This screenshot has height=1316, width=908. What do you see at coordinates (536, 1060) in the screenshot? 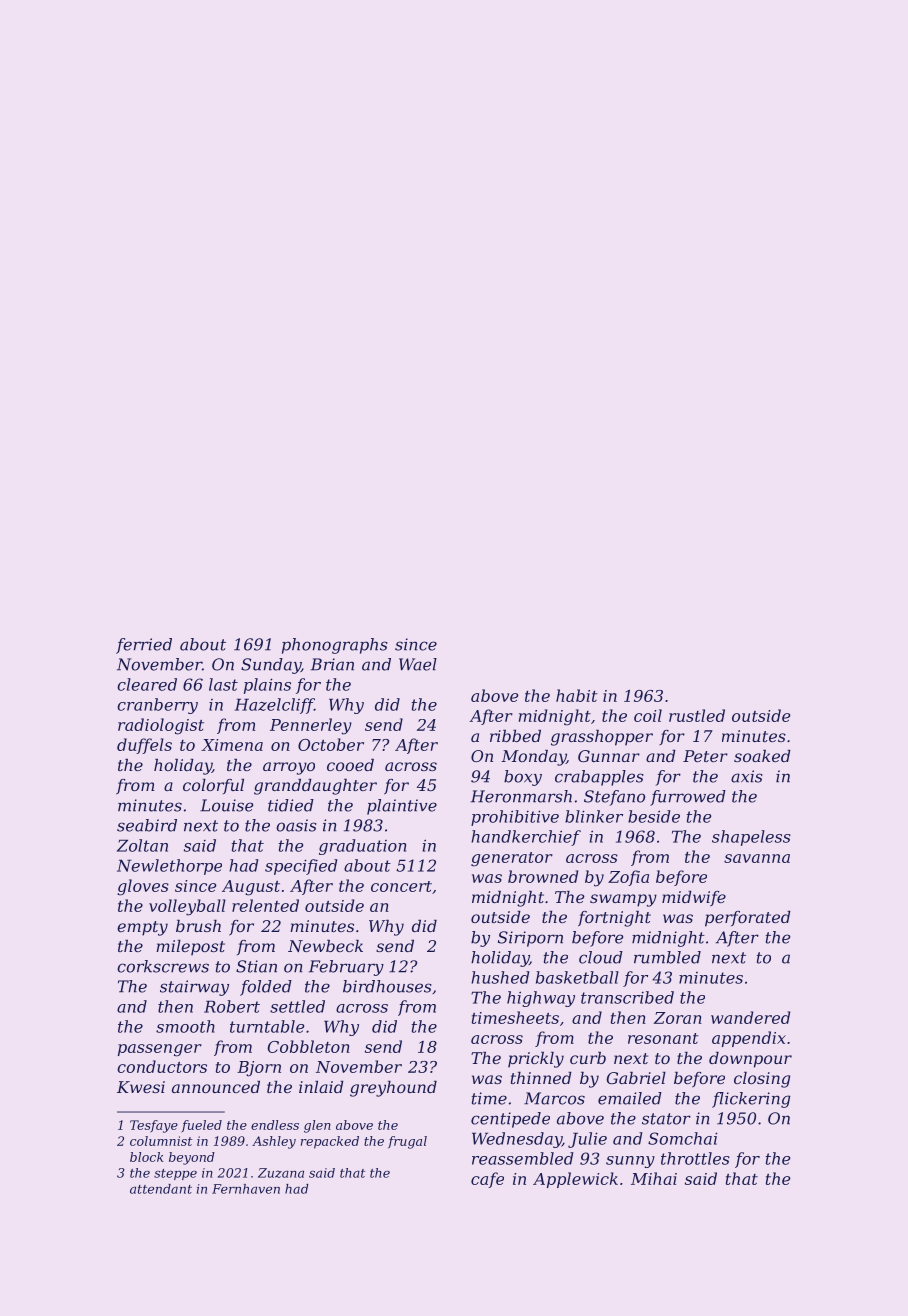
I see `prickly` at bounding box center [536, 1060].
